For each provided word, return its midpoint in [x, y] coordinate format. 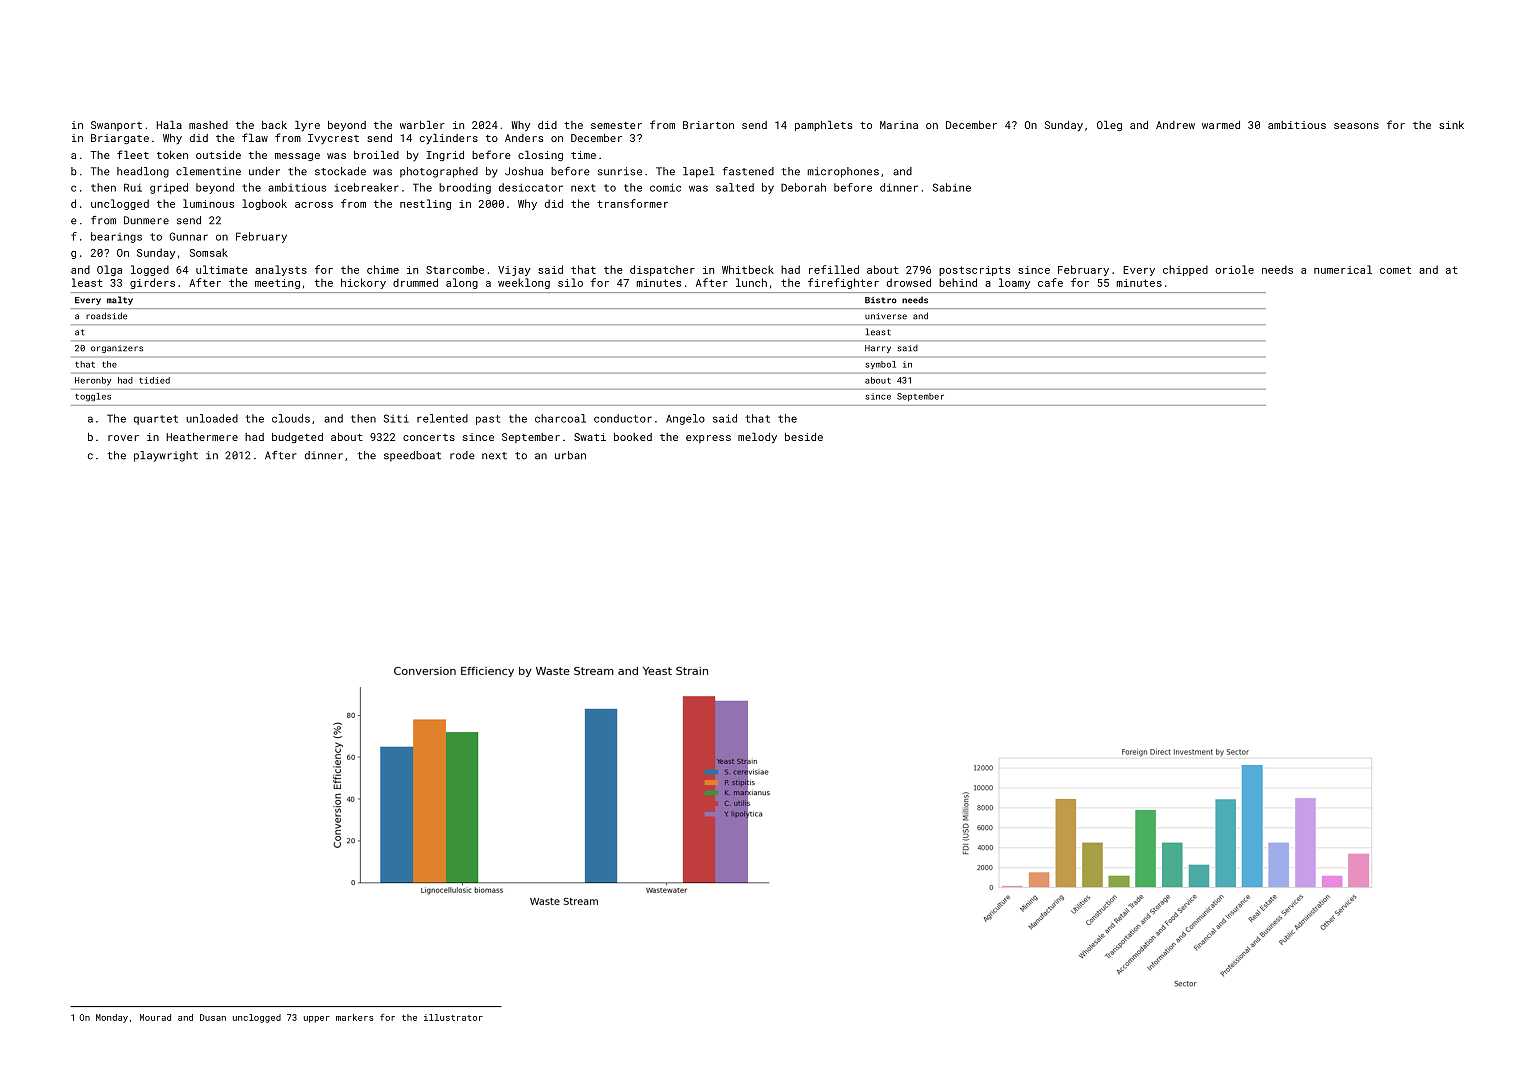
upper [317, 1019]
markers [354, 1017]
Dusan [213, 1017]
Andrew [1175, 125]
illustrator [453, 1017]
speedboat [412, 456]
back [274, 125]
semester [616, 125]
